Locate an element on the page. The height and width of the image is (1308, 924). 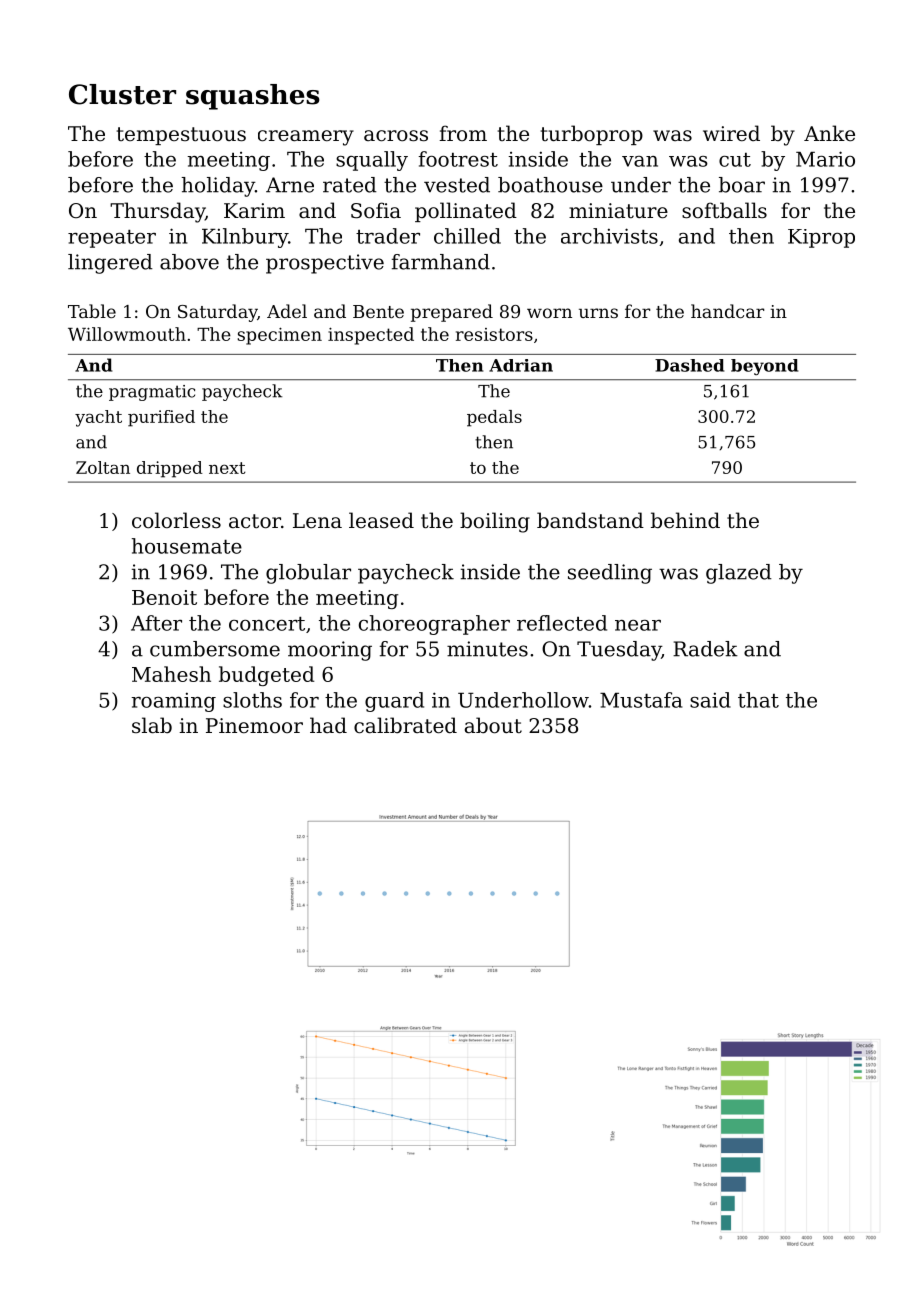
slab is located at coordinates (152, 725).
